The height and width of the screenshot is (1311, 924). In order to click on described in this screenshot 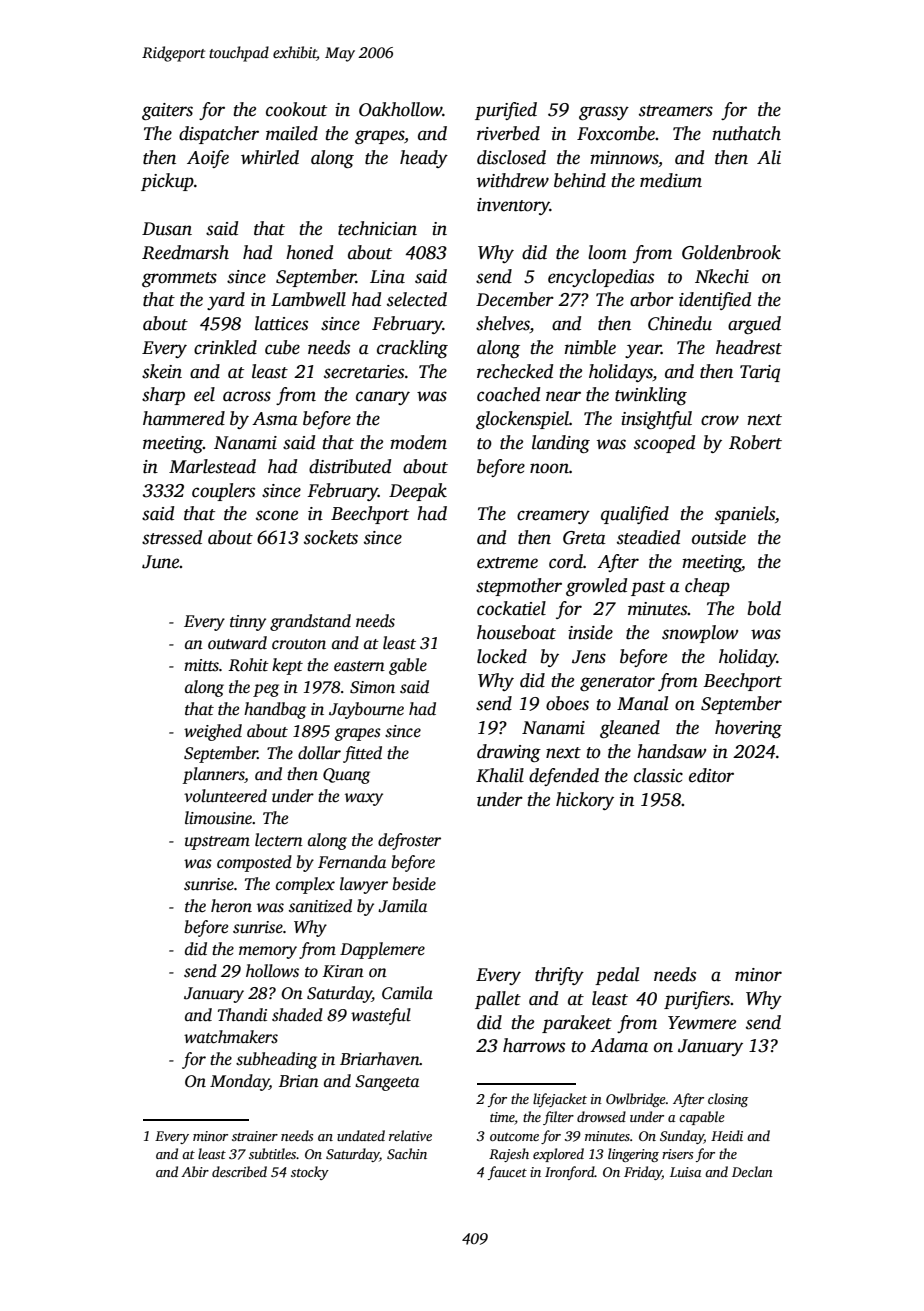, I will do `click(239, 1171)`.
